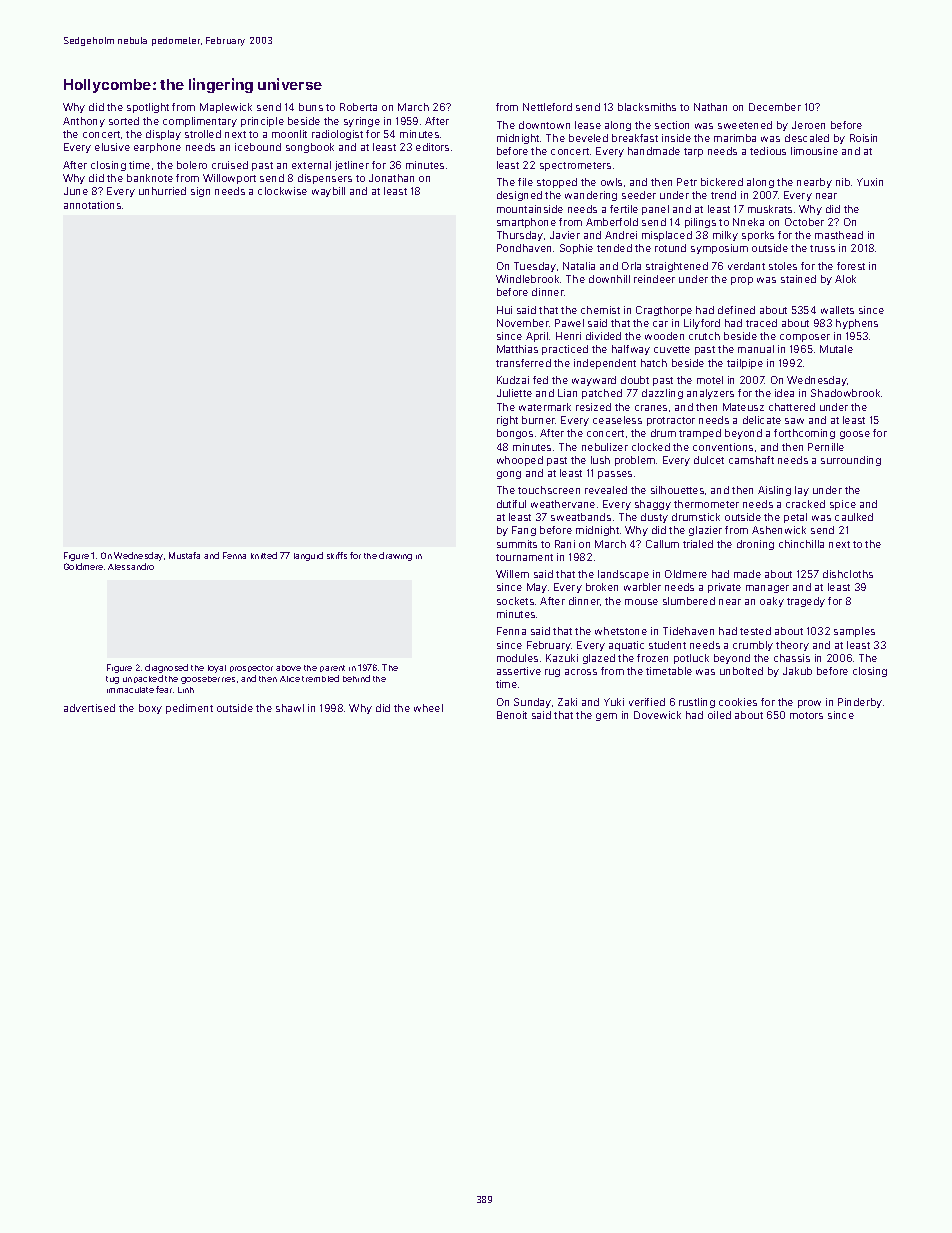  I want to click on Juliette, so click(514, 393).
